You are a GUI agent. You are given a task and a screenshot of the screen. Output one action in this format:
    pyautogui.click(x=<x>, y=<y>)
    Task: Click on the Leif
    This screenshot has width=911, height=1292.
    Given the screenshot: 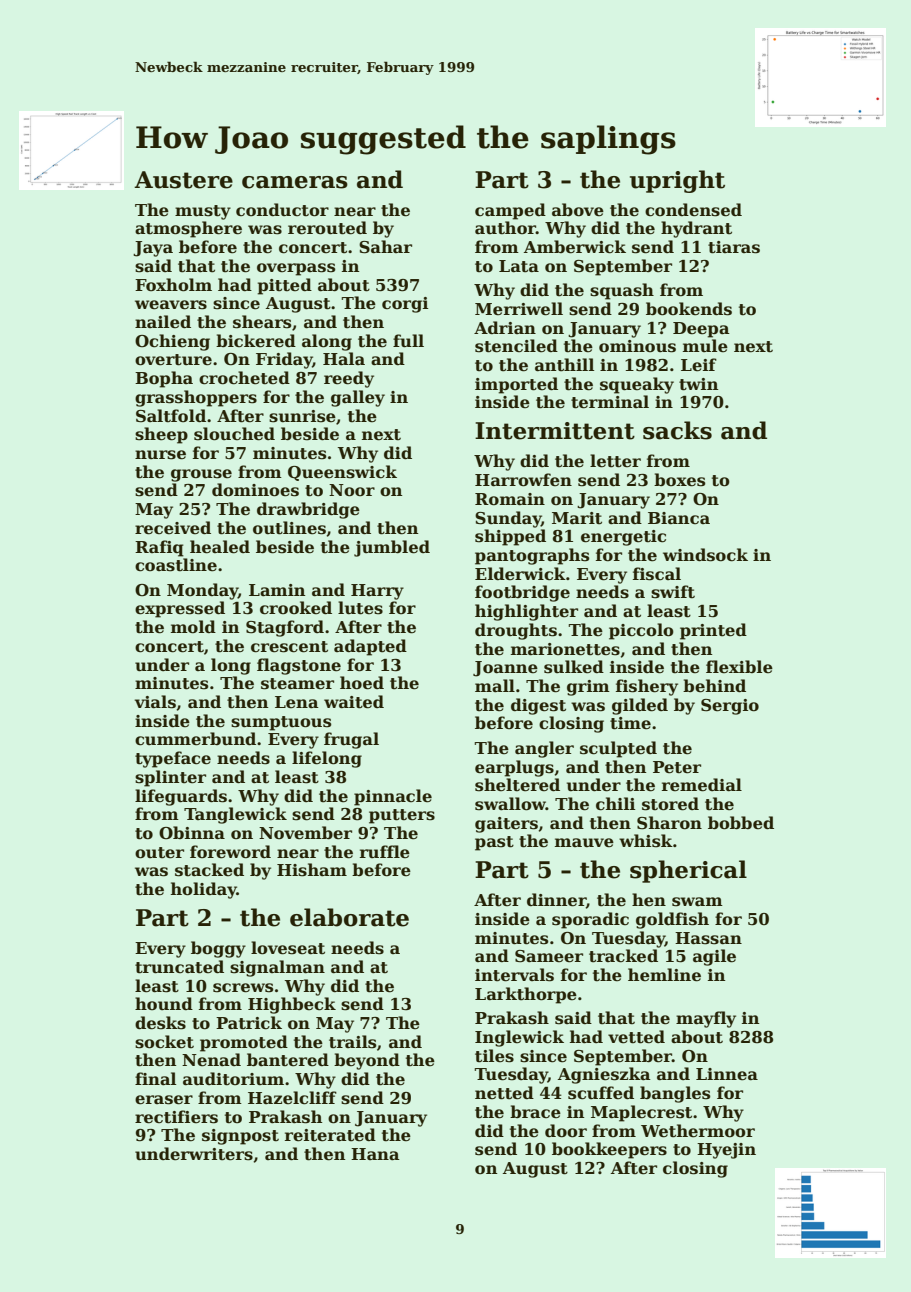 What is the action you would take?
    pyautogui.click(x=699, y=365)
